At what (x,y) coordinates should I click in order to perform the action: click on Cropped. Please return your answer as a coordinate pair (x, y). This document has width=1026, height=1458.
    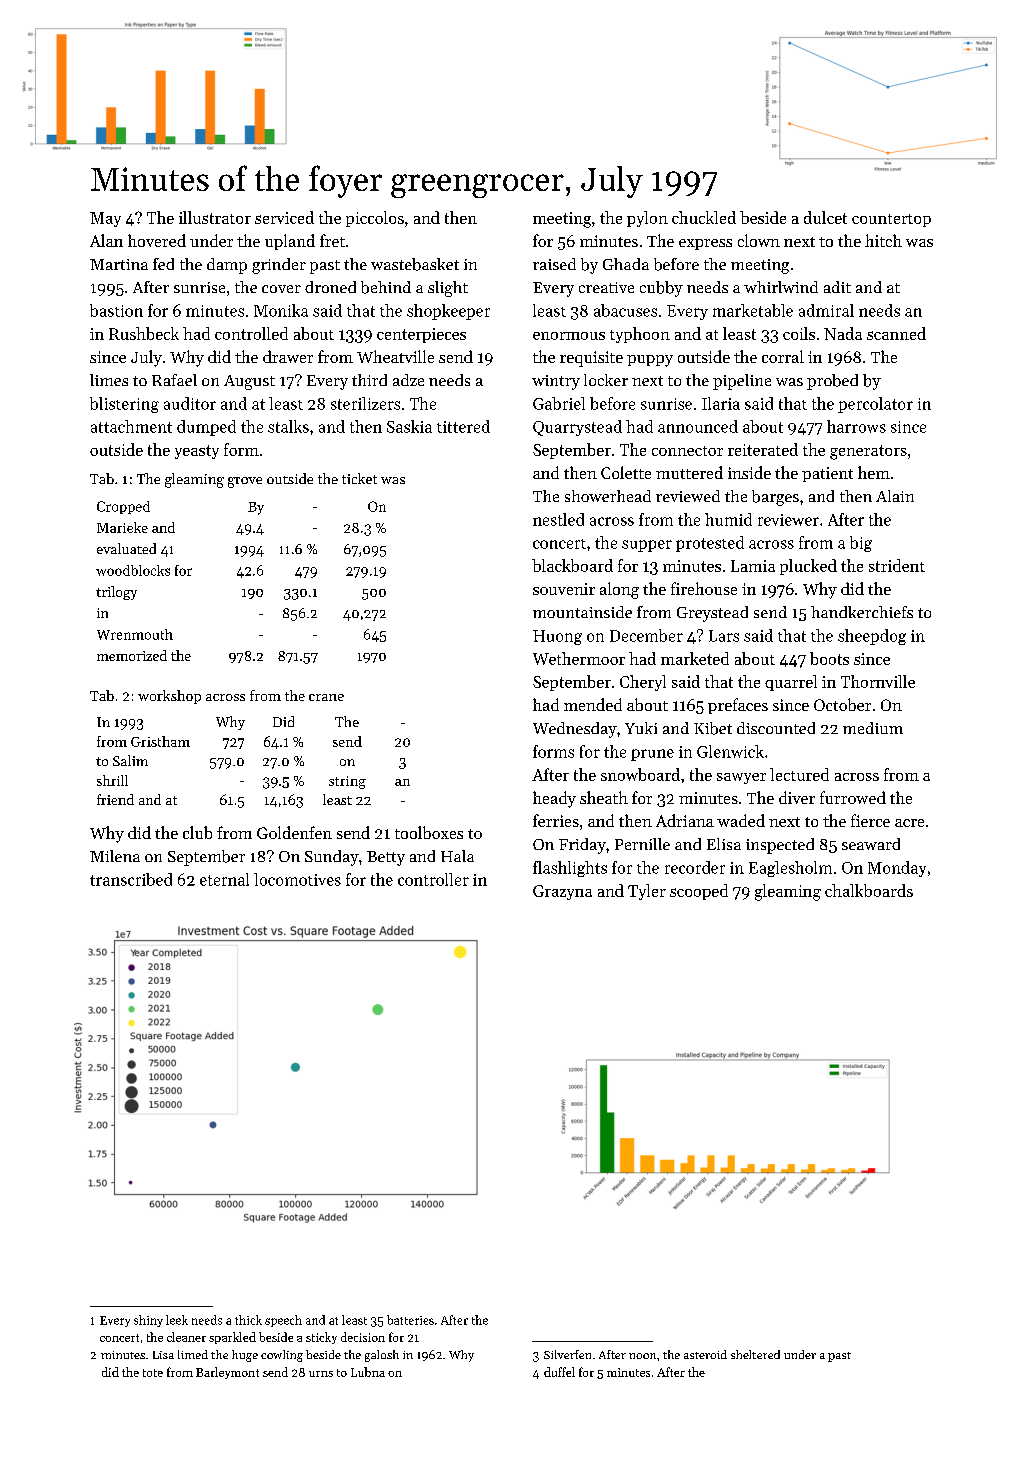
    Looking at the image, I should click on (123, 507).
